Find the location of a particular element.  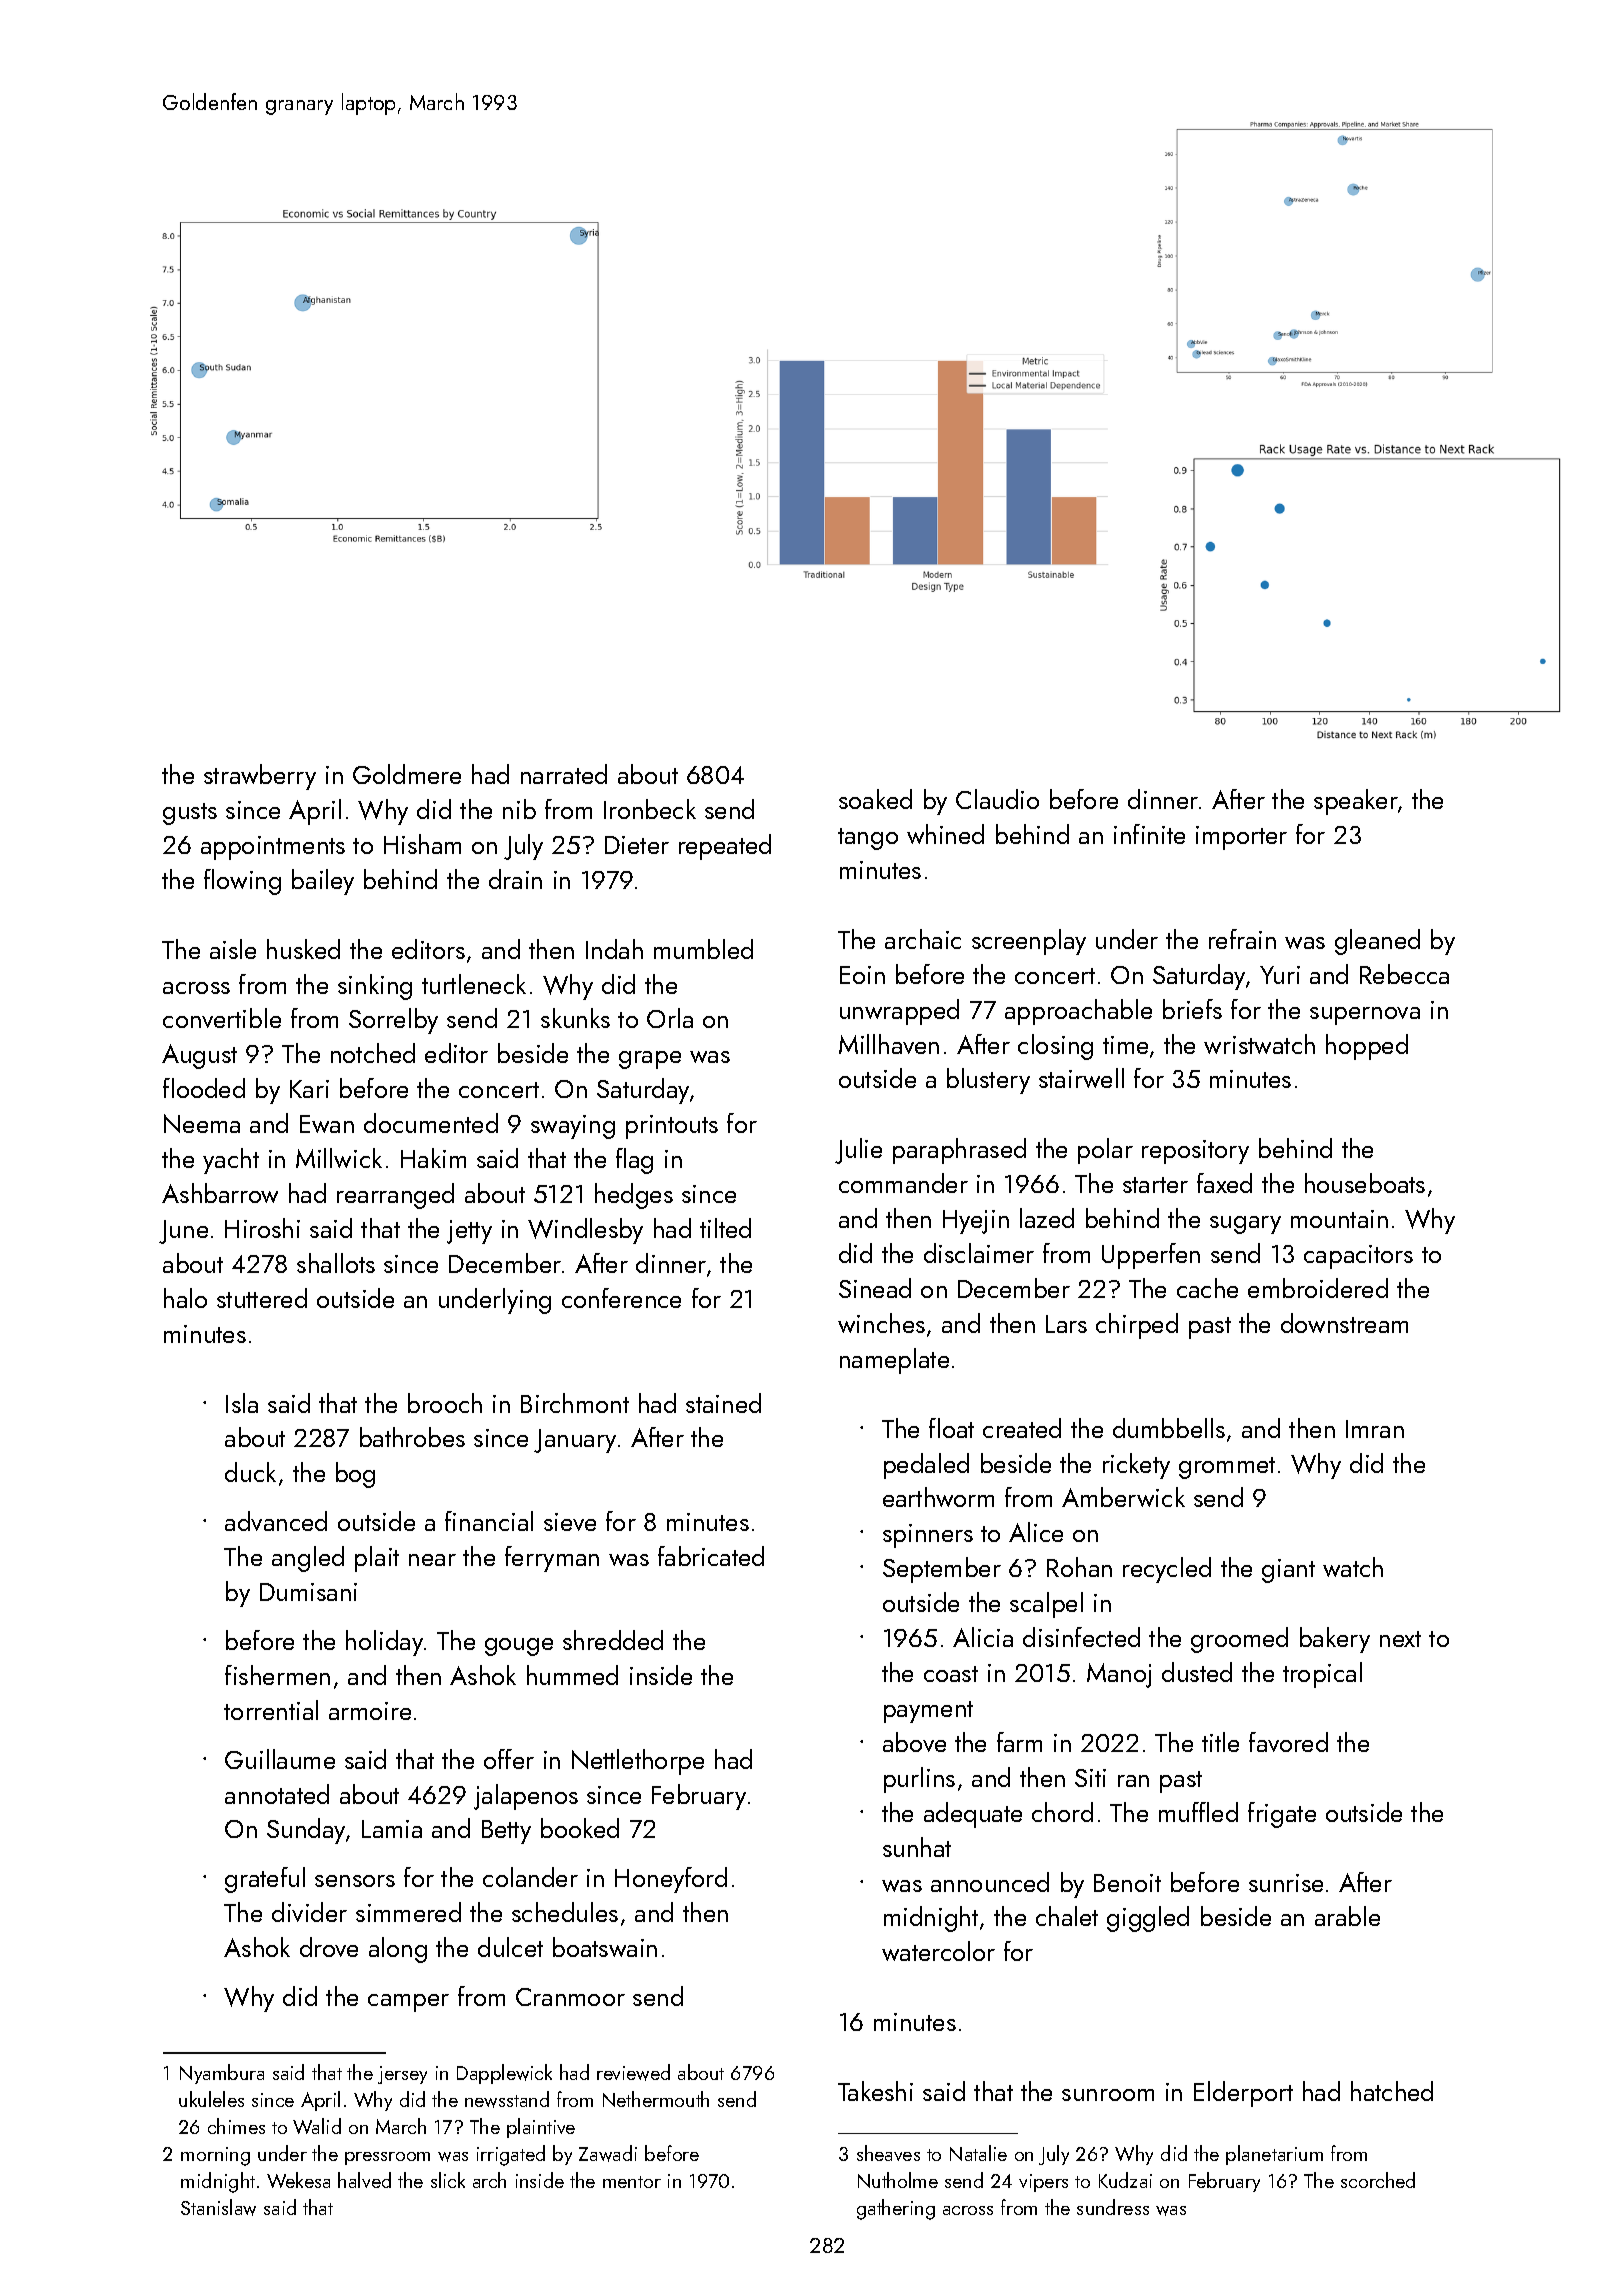

refrain is located at coordinates (1242, 939).
